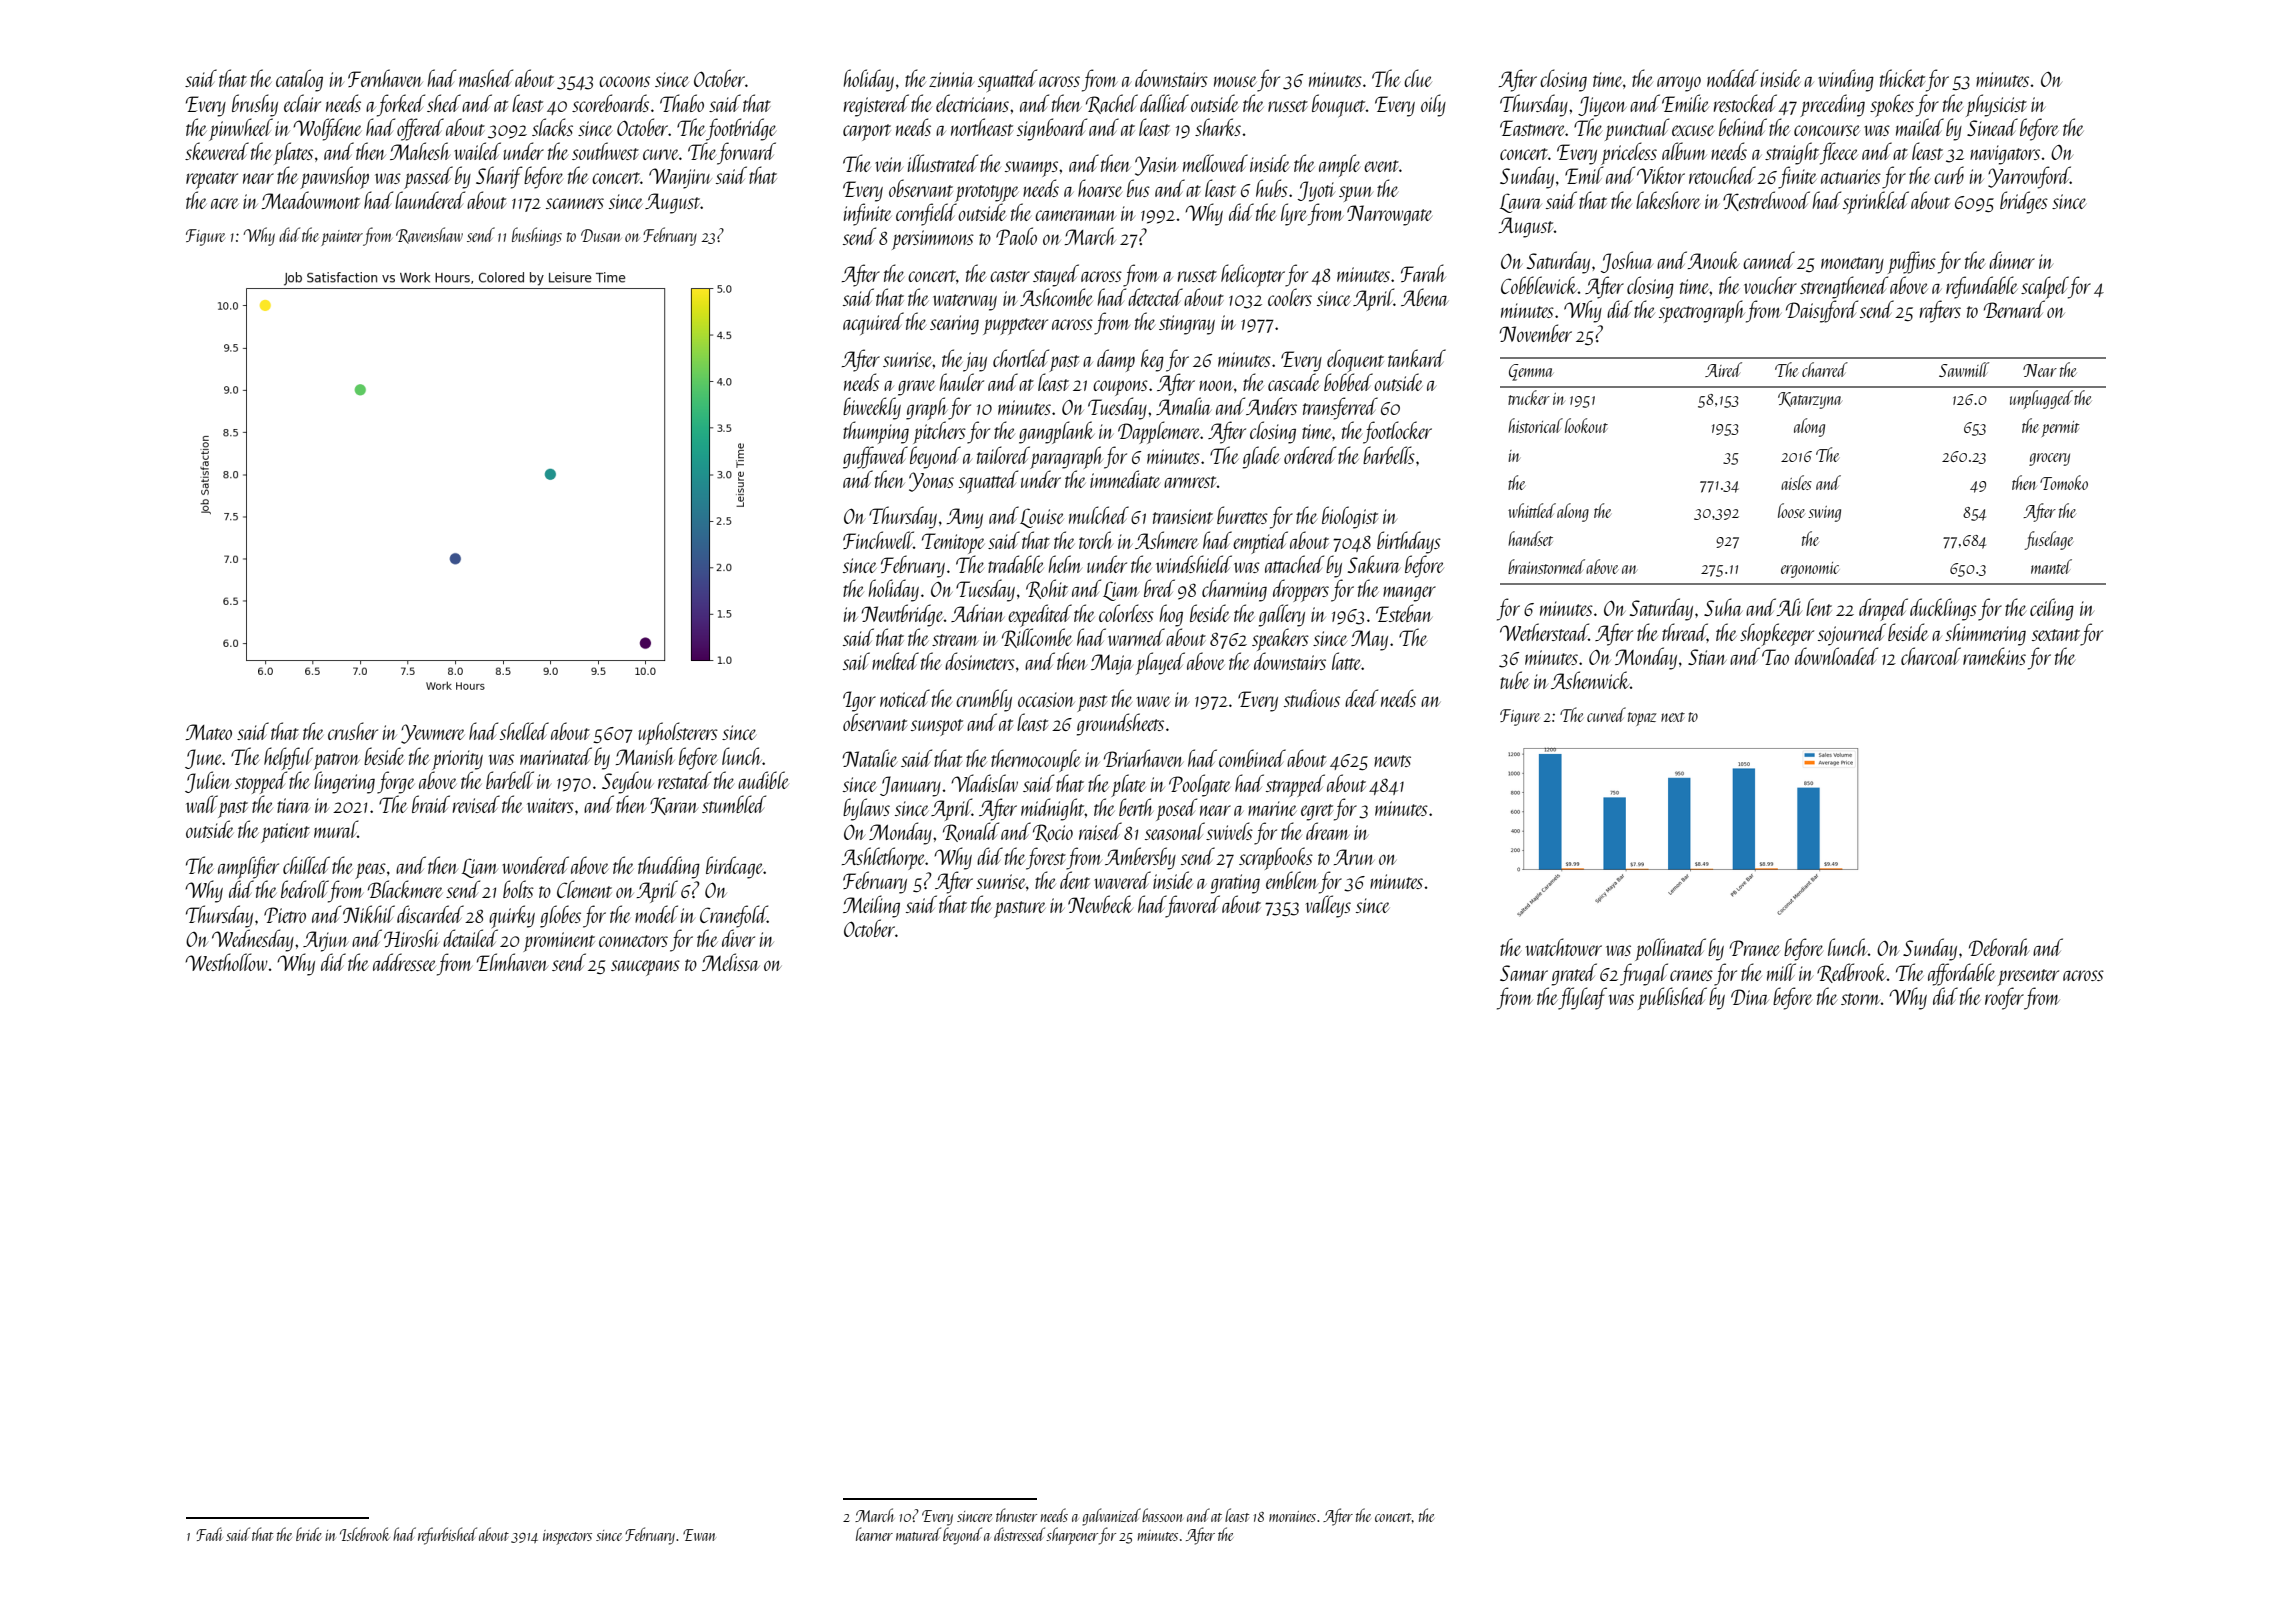 Image resolution: width=2292 pixels, height=1620 pixels. Describe the element at coordinates (1162, 1515) in the image. I see `bassoon` at that location.
